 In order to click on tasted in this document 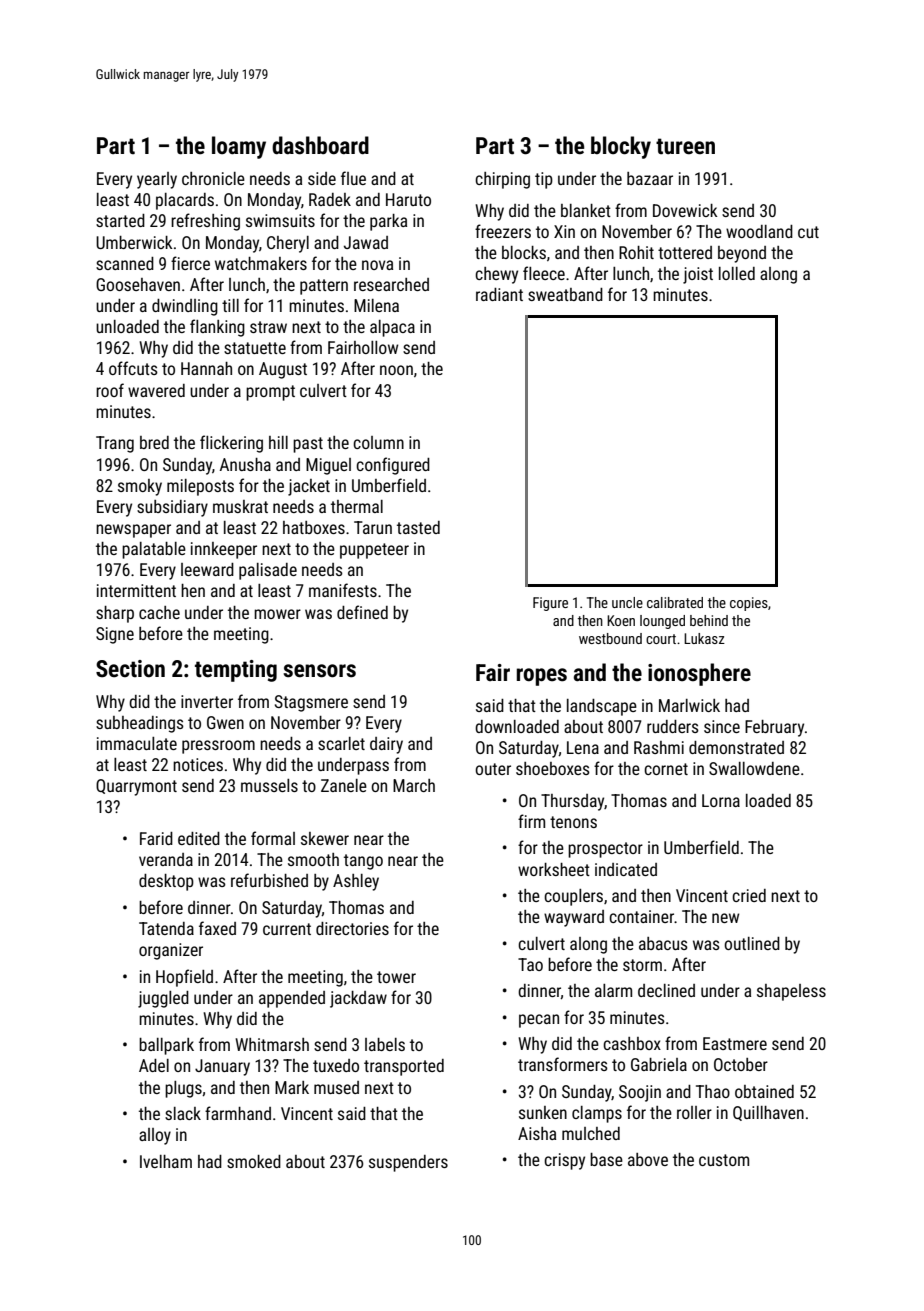, I will do `click(418, 527)`.
